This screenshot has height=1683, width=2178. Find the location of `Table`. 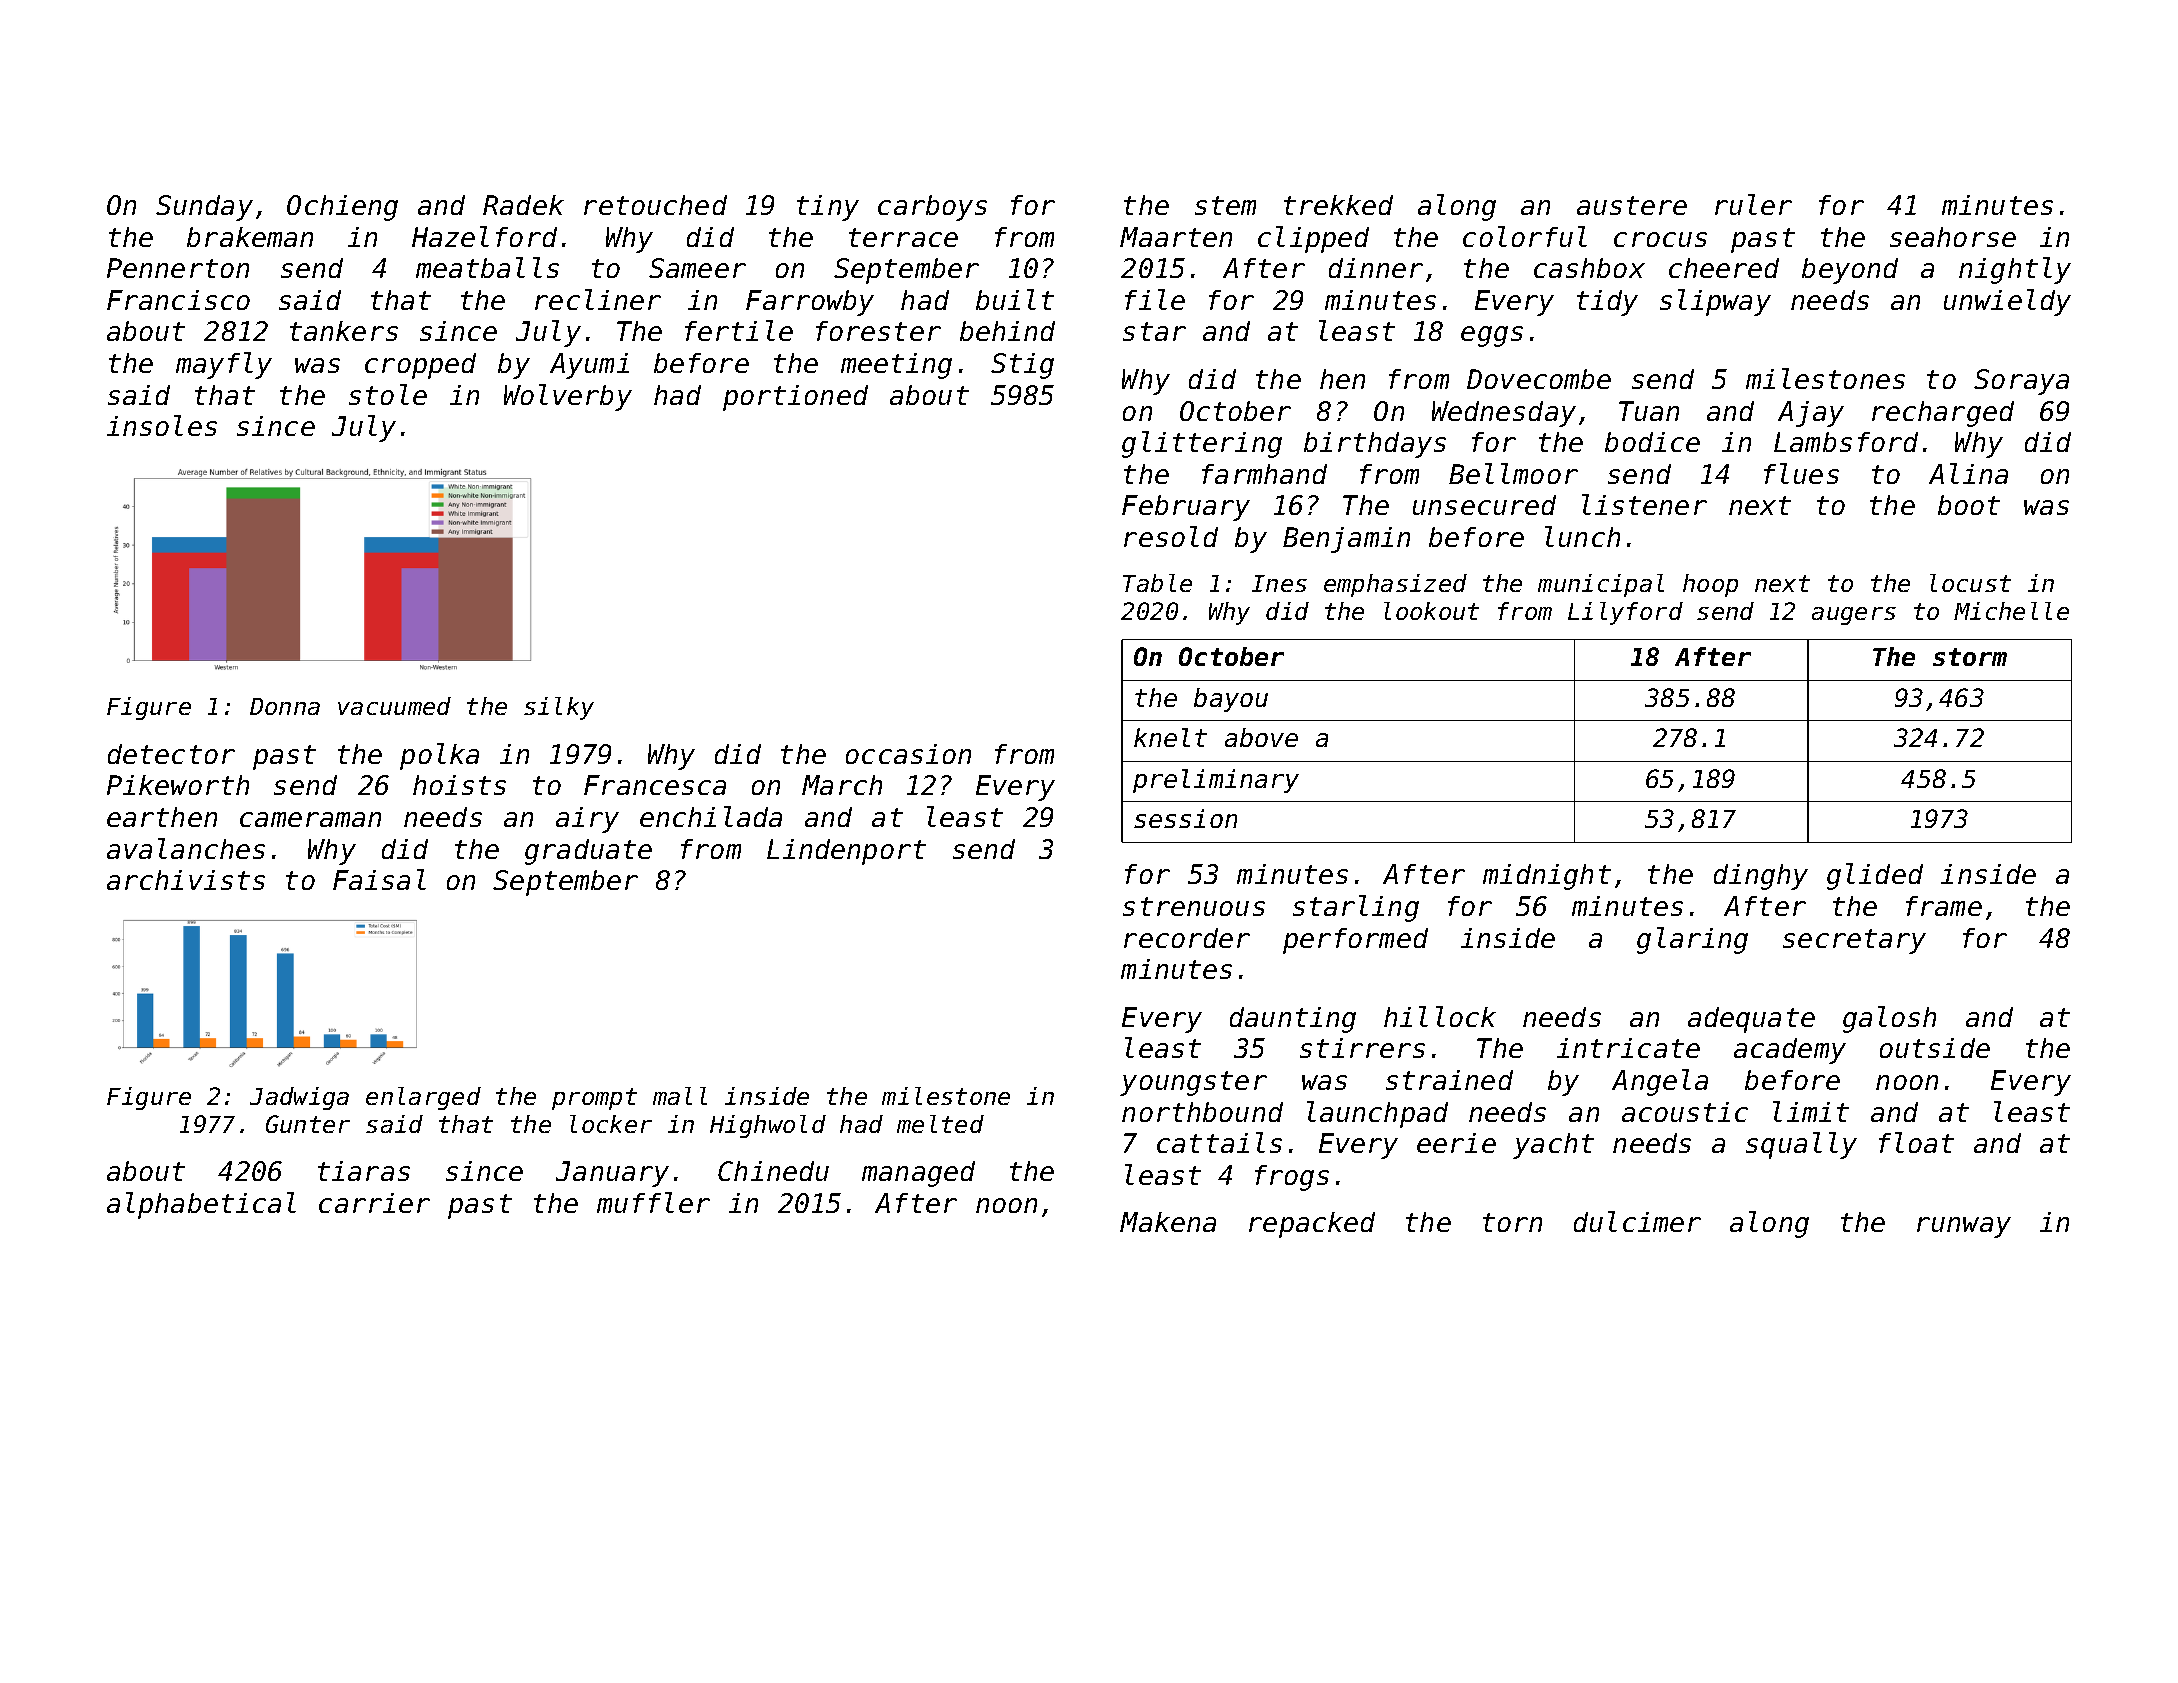

Table is located at coordinates (1157, 583).
